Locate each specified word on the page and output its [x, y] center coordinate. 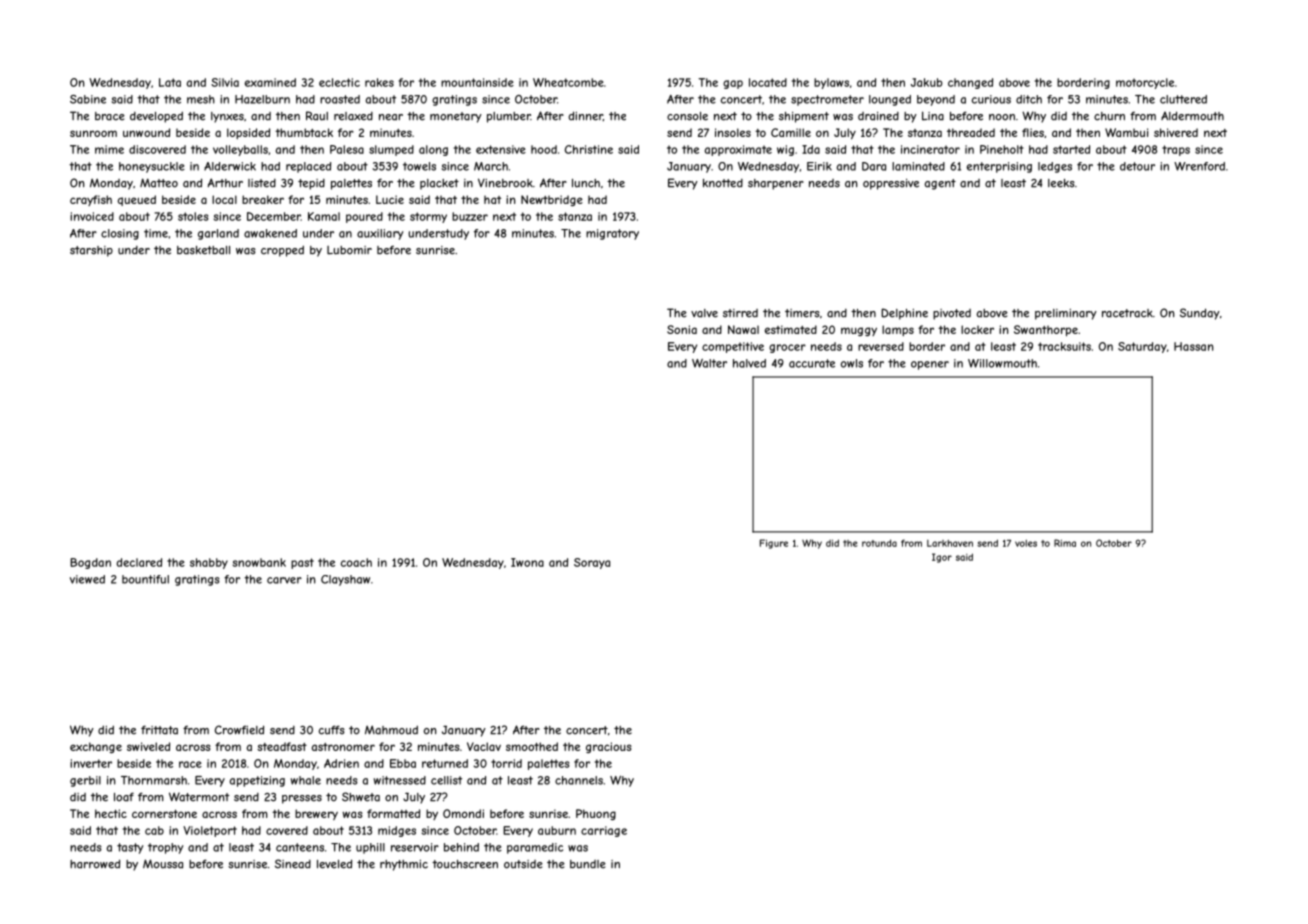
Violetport [210, 831]
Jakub [926, 82]
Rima [1065, 543]
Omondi [463, 813]
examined [270, 82]
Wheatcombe [568, 82]
